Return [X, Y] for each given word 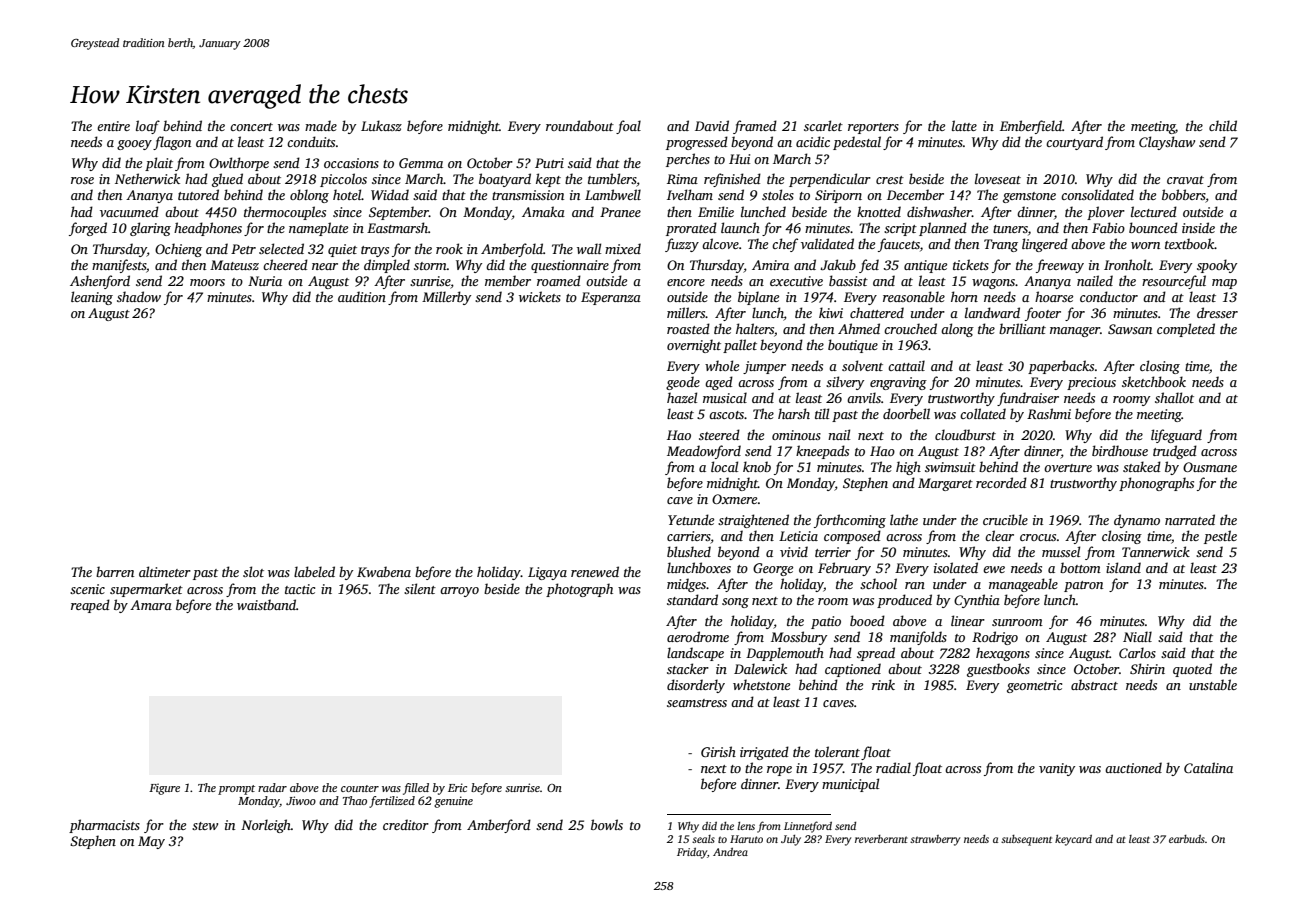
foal [628, 127]
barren [115, 571]
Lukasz [381, 125]
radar [272, 787]
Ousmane [1210, 467]
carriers [689, 537]
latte [964, 125]
